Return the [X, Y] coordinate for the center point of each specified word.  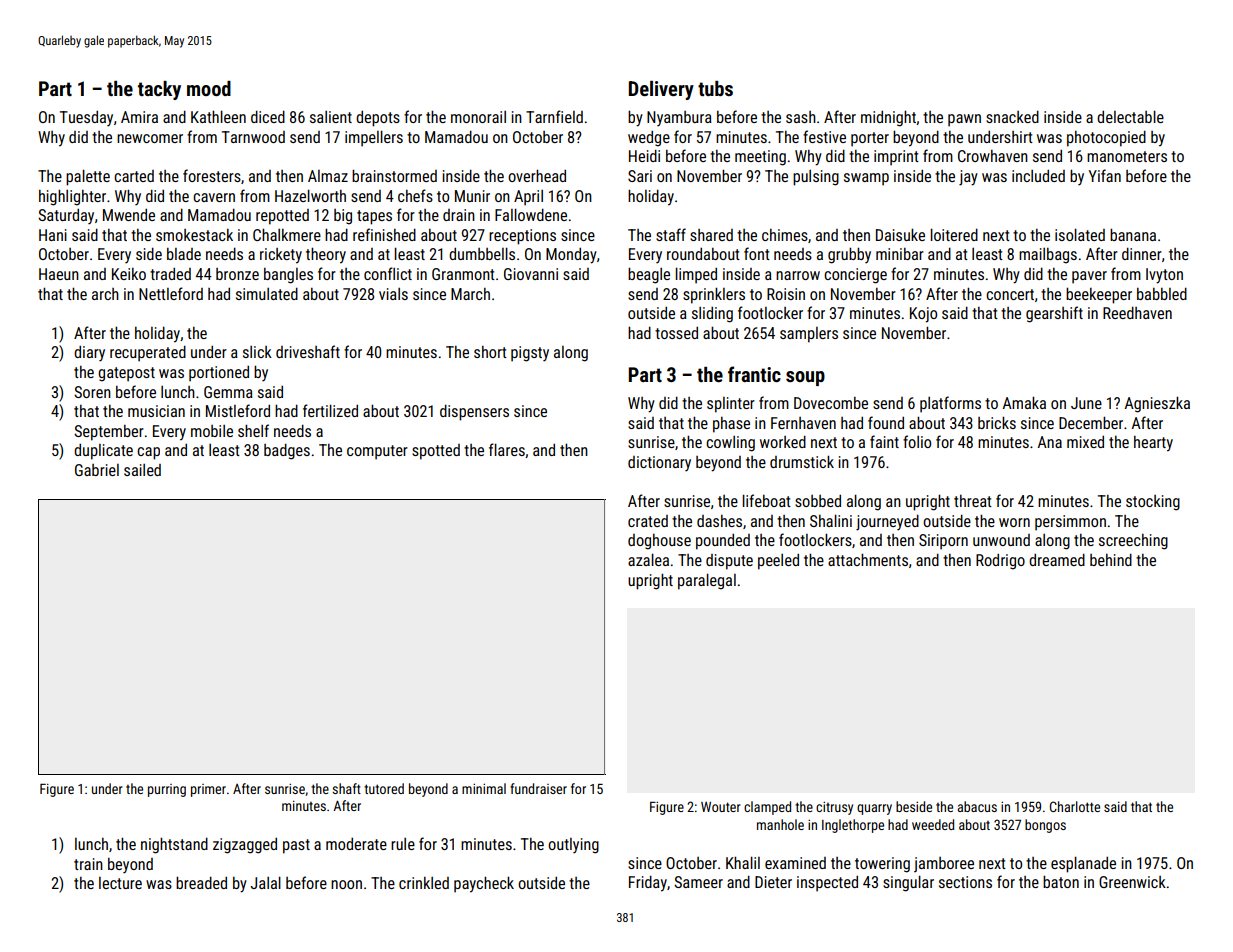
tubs [715, 88]
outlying [573, 846]
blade [184, 254]
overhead [537, 175]
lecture [120, 883]
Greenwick [1132, 882]
